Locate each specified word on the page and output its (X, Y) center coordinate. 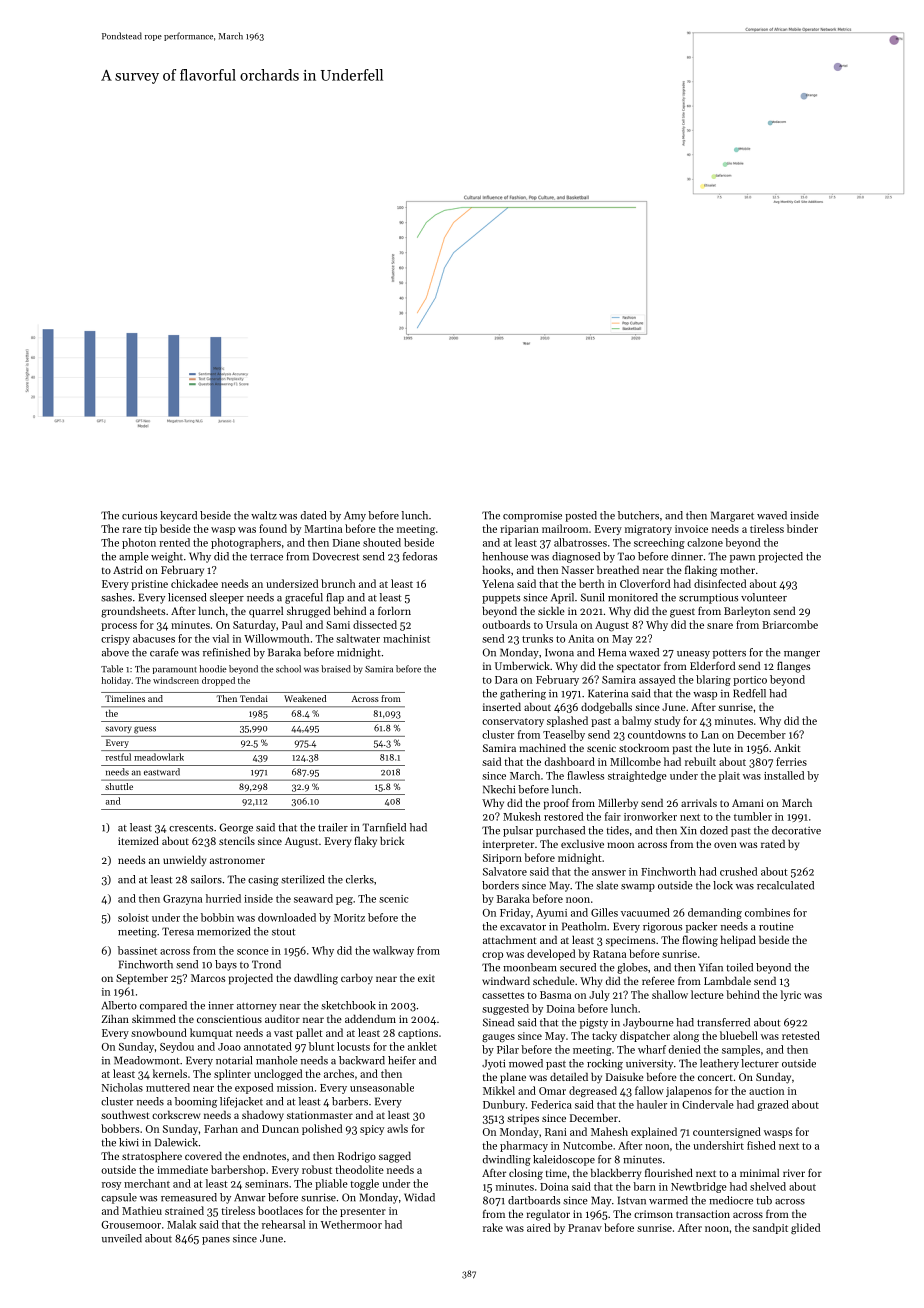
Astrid (128, 569)
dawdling (316, 979)
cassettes (503, 995)
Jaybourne (648, 1023)
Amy (355, 516)
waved (772, 515)
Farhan (221, 1128)
